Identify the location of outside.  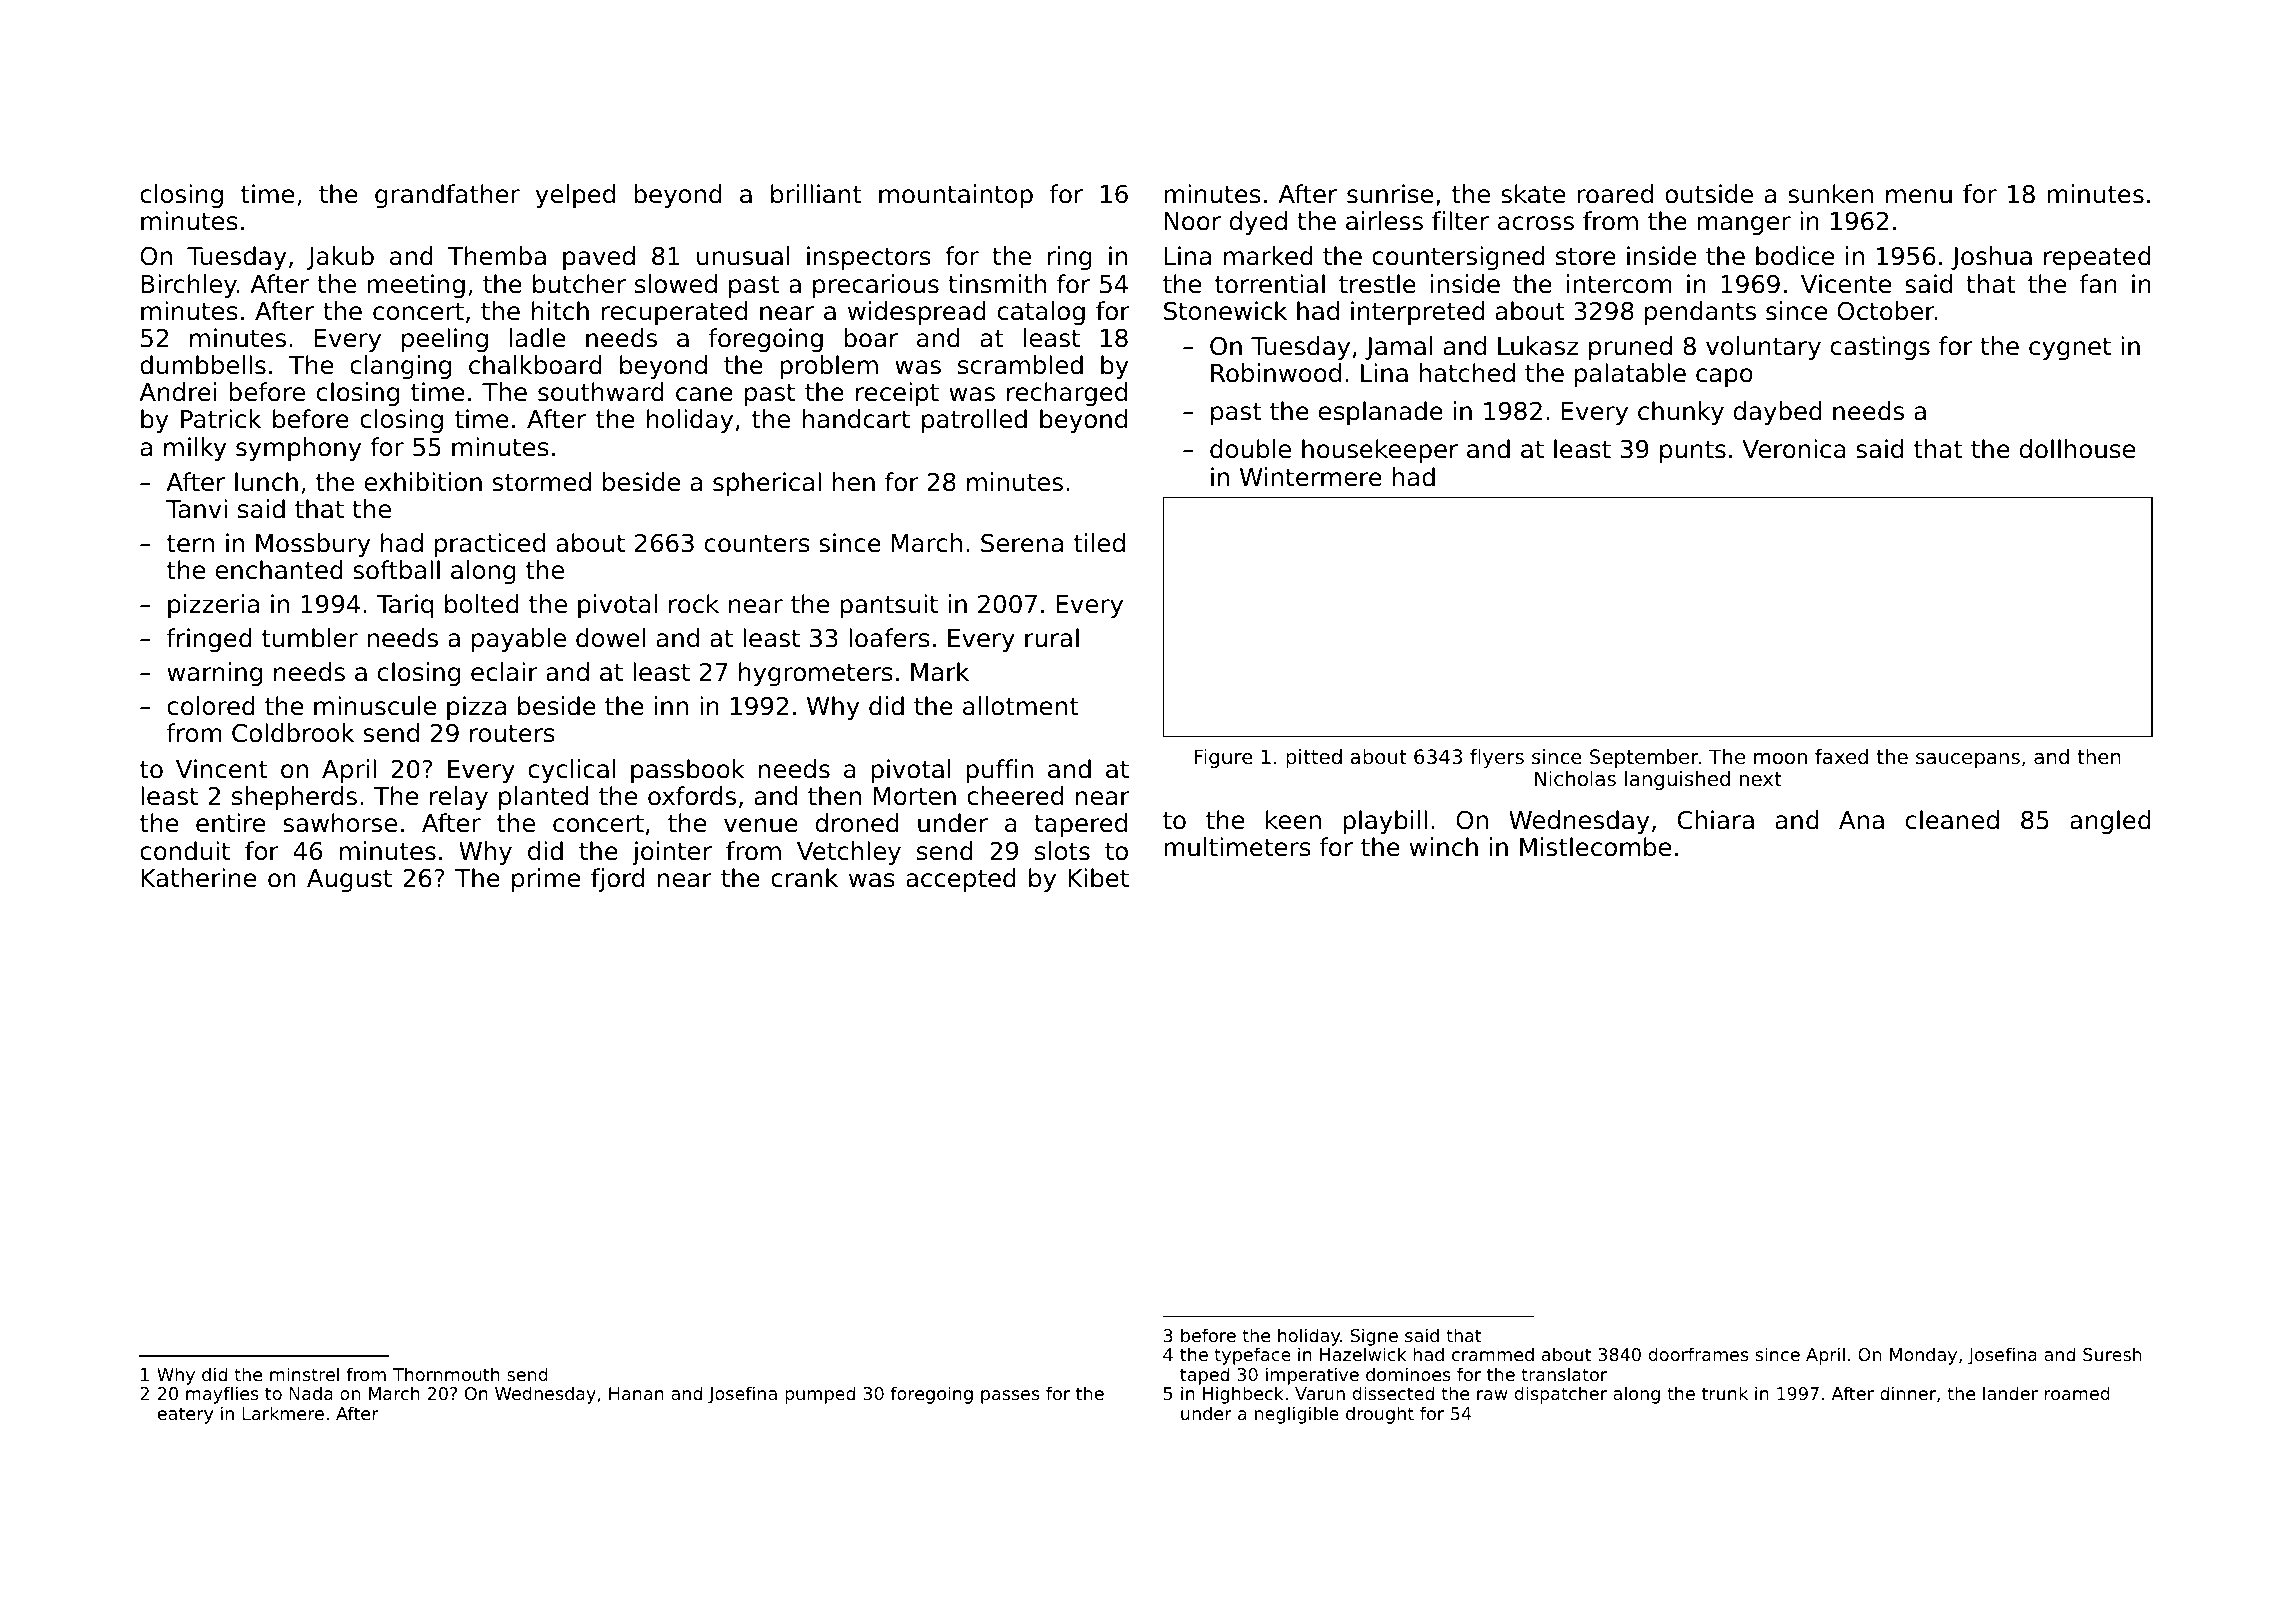
(1709, 194).
